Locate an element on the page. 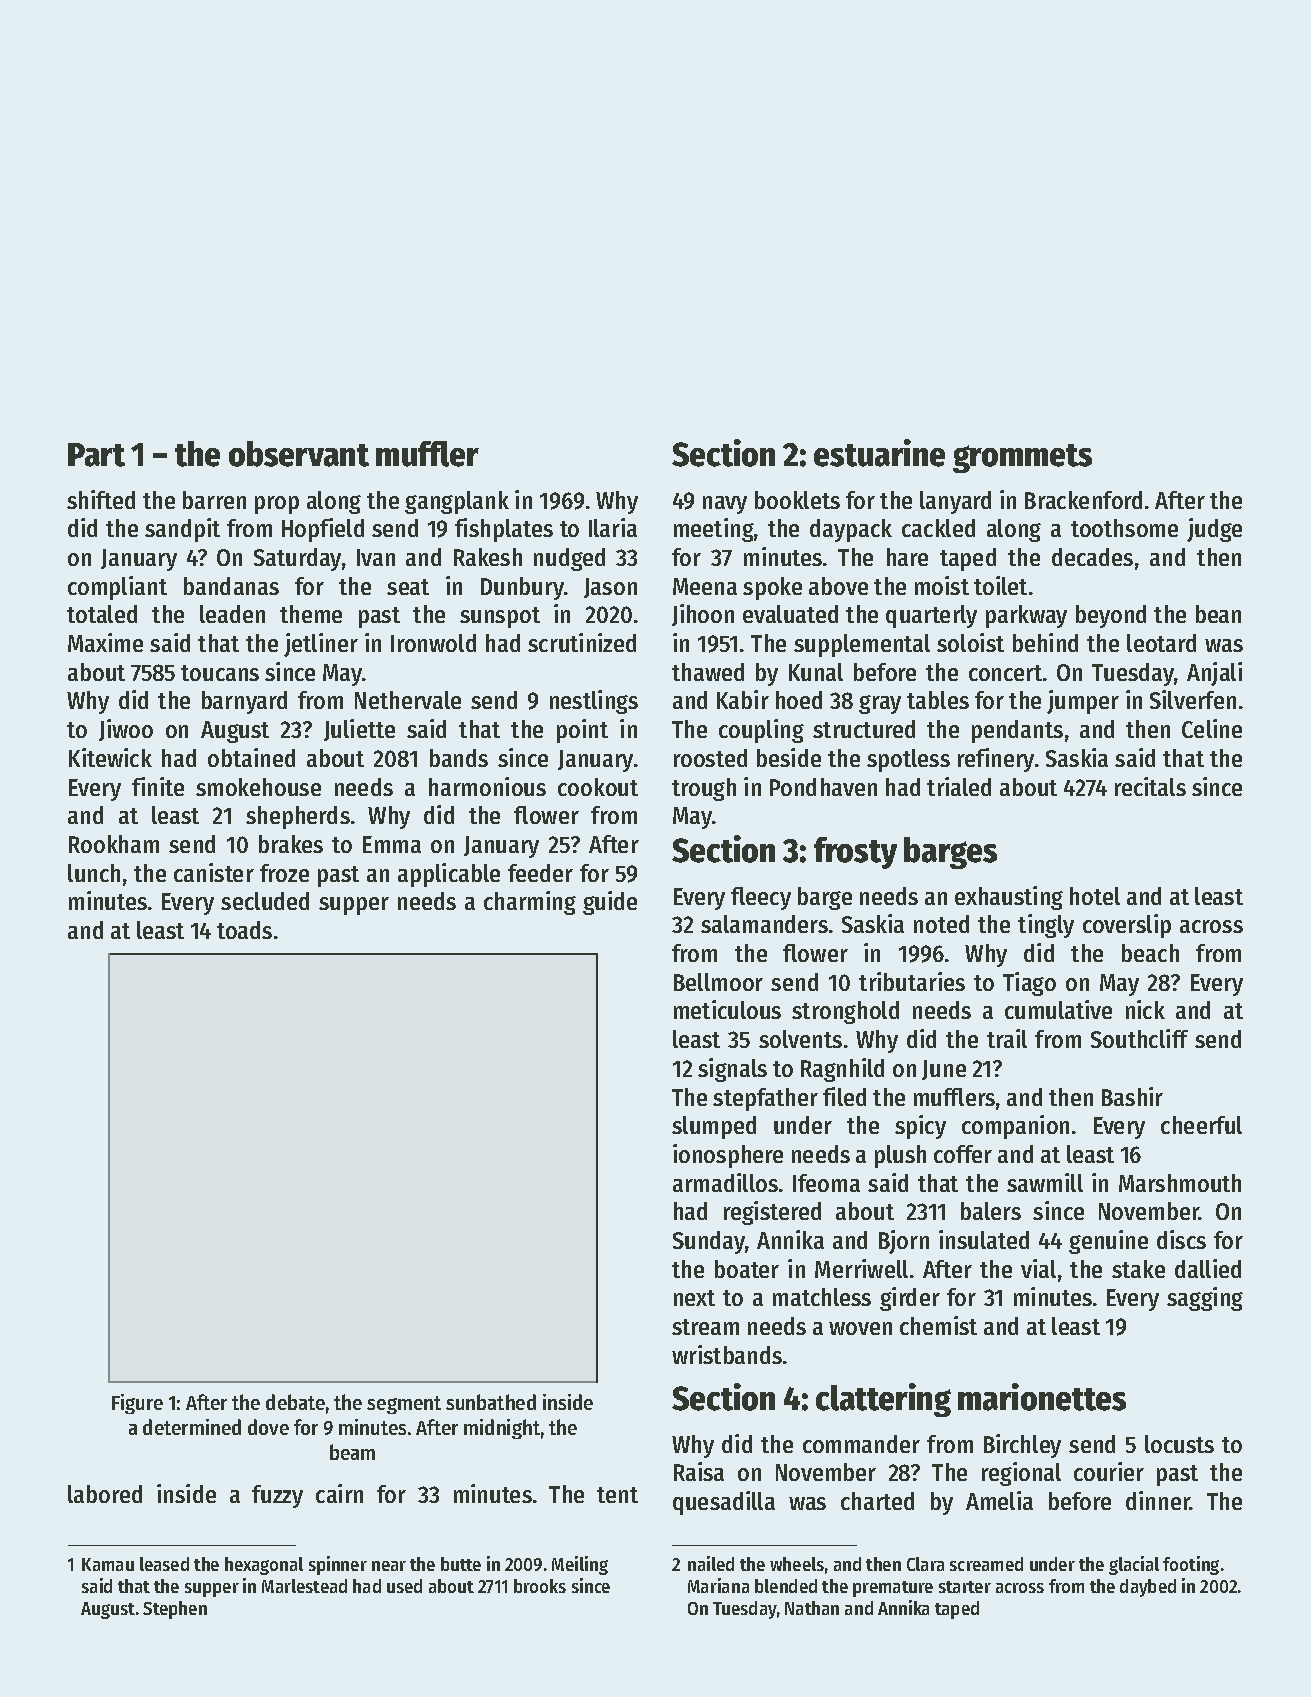 The image size is (1311, 1697). jumper is located at coordinates (1083, 702).
